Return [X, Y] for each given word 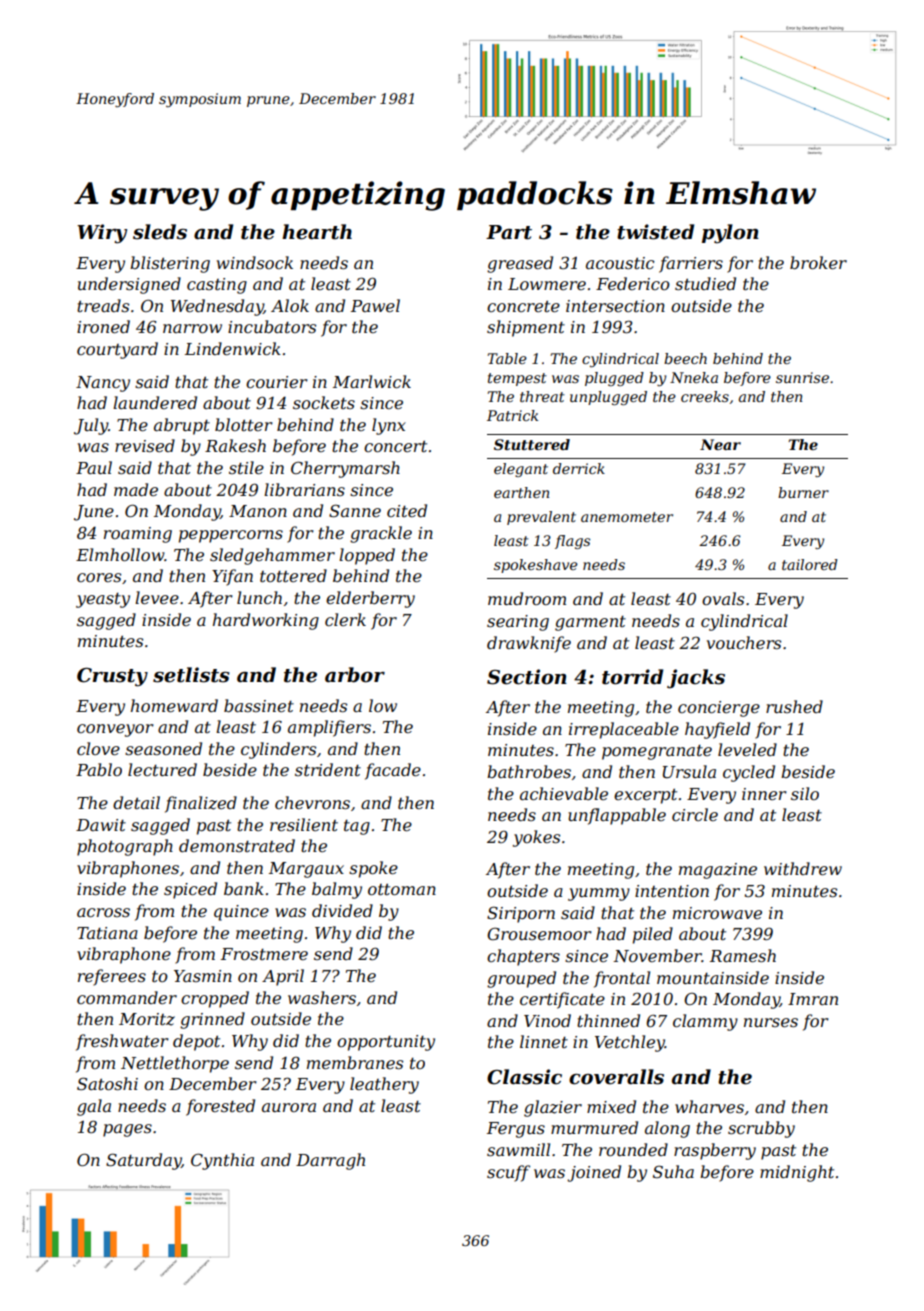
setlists [191, 675]
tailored [810, 564]
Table [507, 358]
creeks [705, 396]
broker [818, 262]
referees [112, 977]
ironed [103, 326]
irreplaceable [624, 730]
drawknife [529, 644]
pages [127, 1130]
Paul [94, 467]
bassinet [259, 705]
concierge [719, 709]
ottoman [402, 889]
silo [805, 793]
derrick [579, 468]
